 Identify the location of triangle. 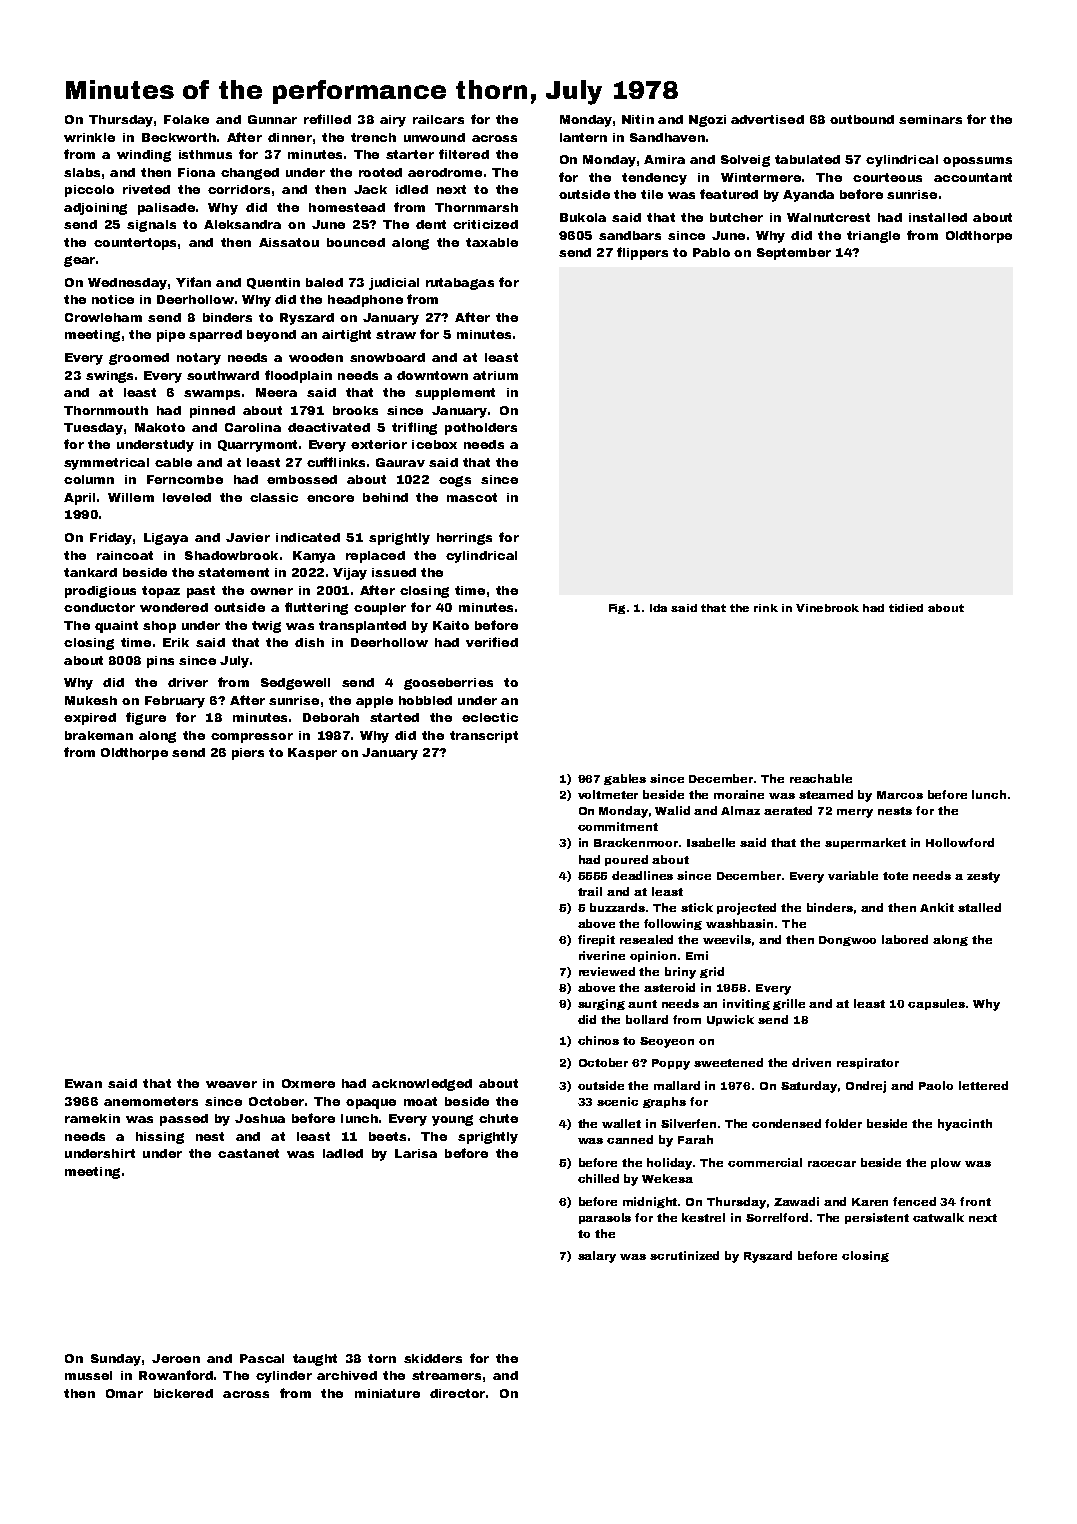
(873, 237).
